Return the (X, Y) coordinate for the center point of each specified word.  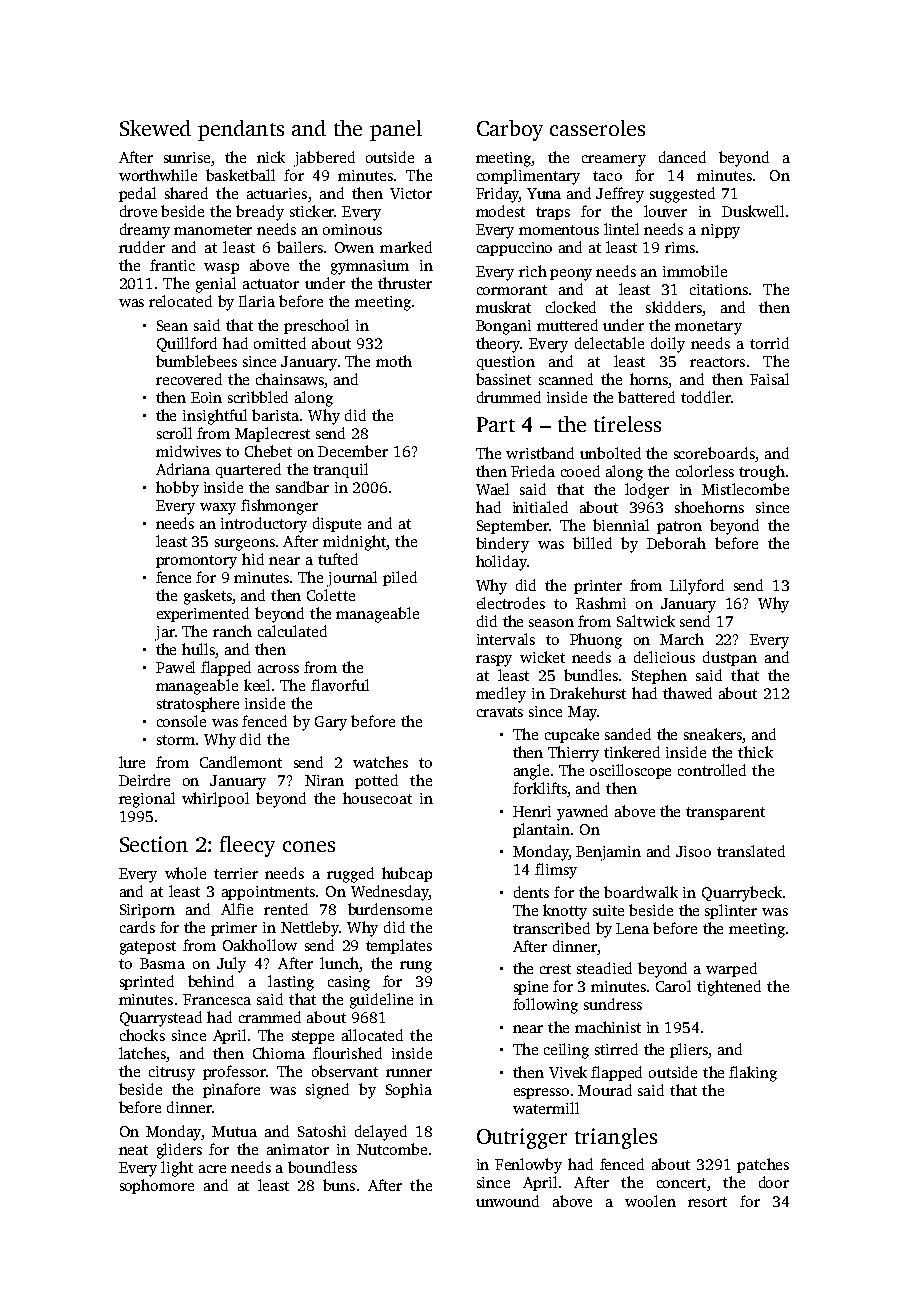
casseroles (597, 128)
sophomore (157, 1186)
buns (339, 1185)
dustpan (730, 658)
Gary (331, 723)
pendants (241, 130)
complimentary (528, 177)
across (278, 669)
